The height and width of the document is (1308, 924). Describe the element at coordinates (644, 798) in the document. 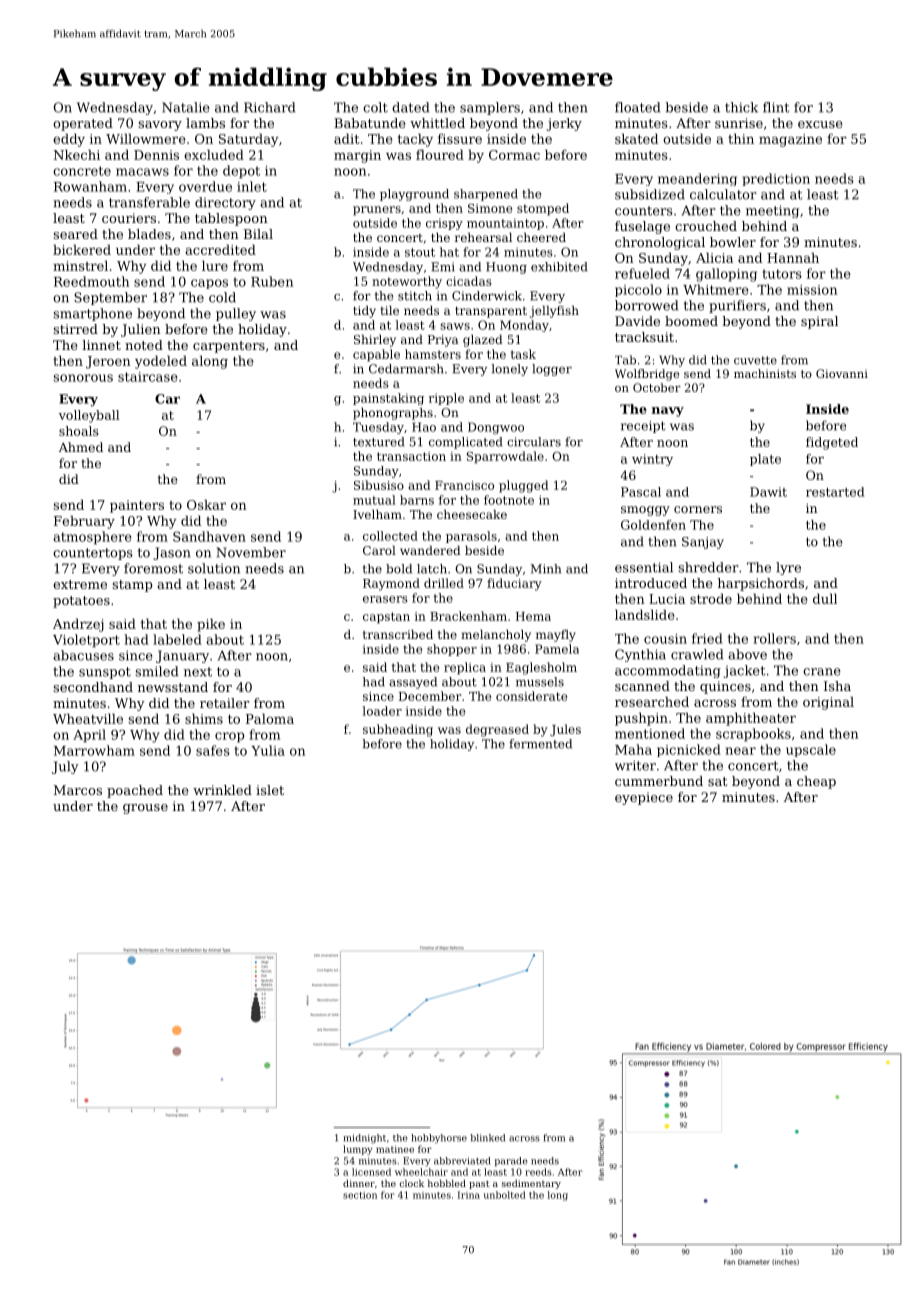

I see `eyepiece` at that location.
